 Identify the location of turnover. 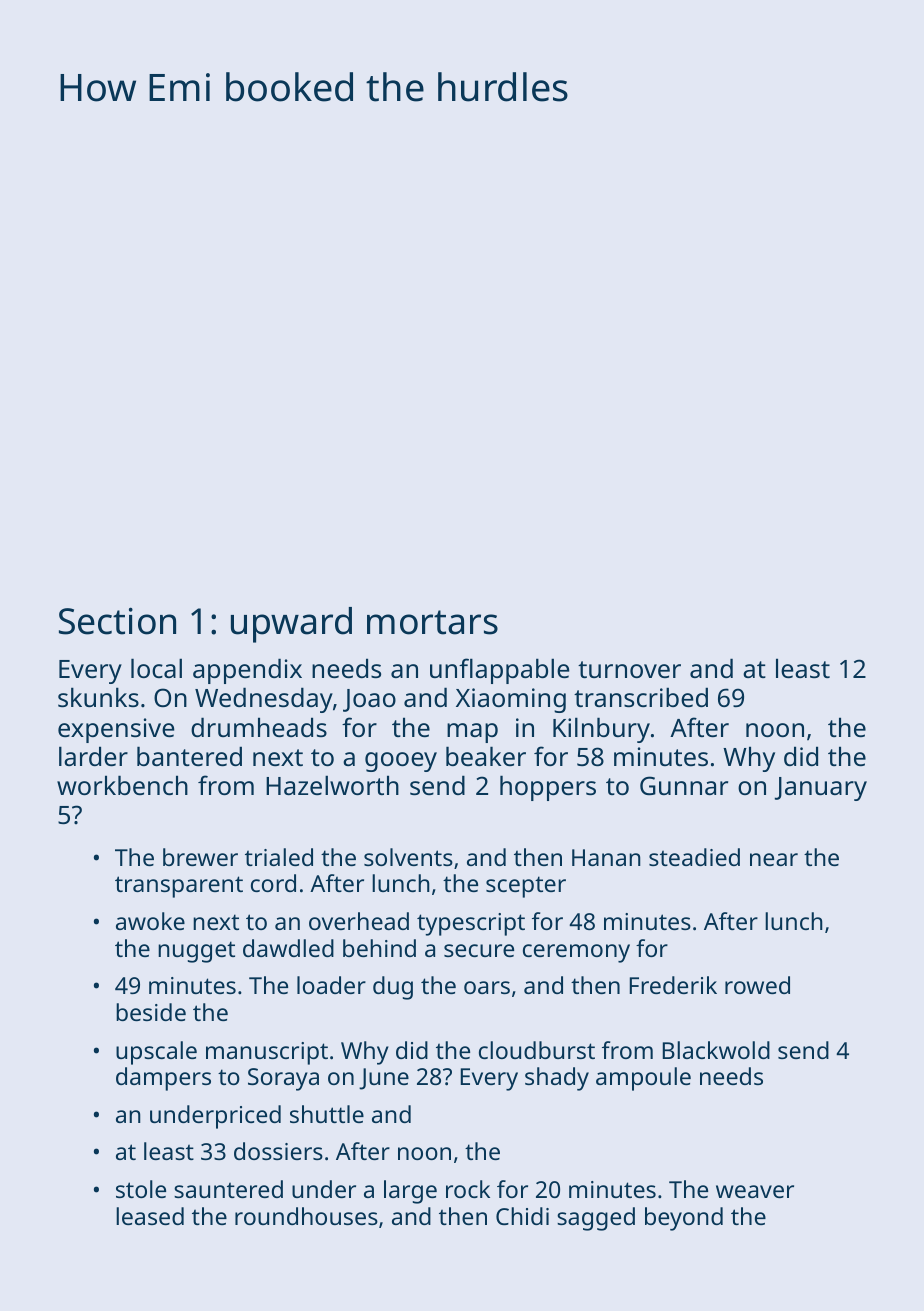
(629, 669).
